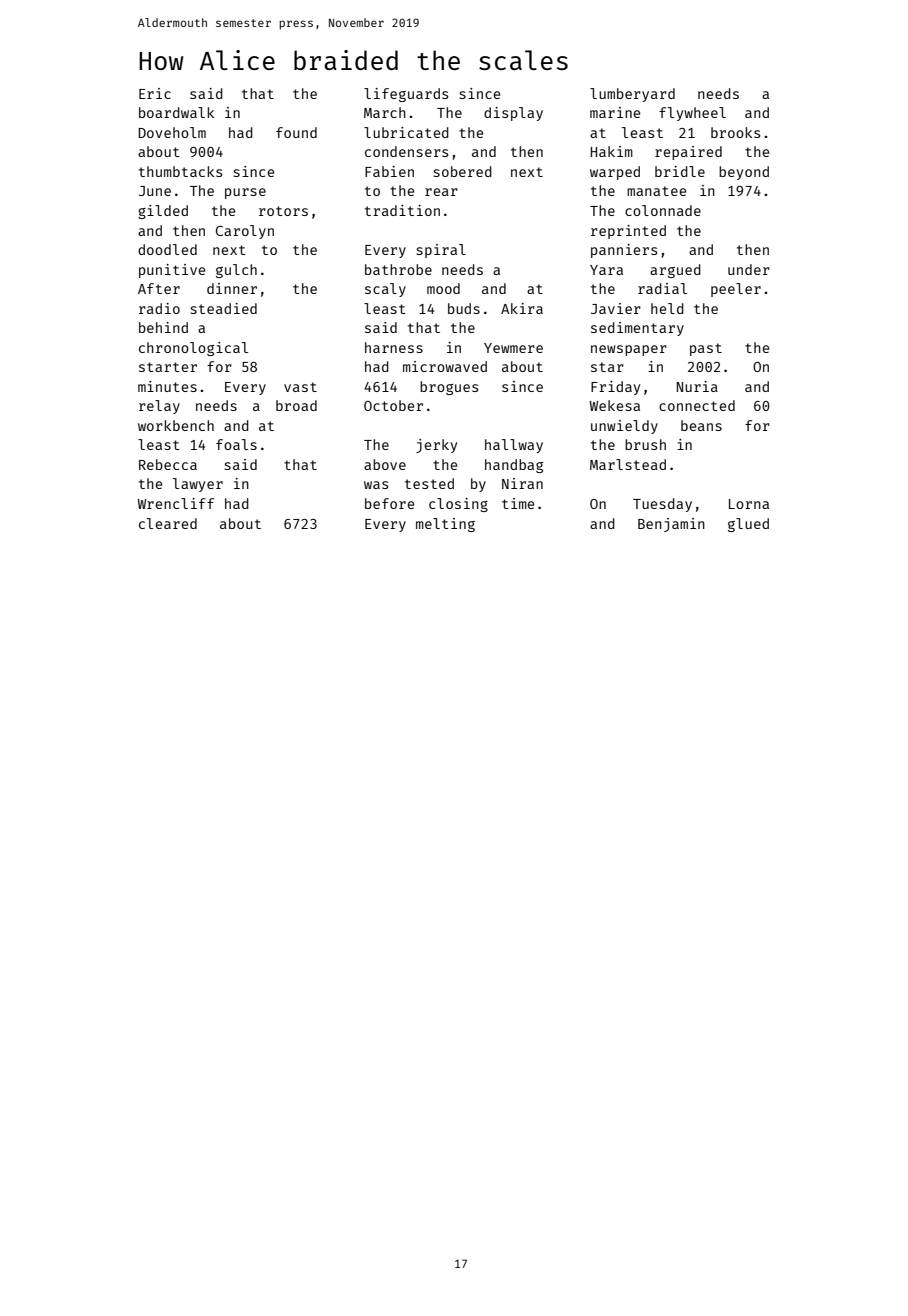 This screenshot has width=908, height=1316. Describe the element at coordinates (629, 350) in the screenshot. I see `newspaper` at that location.
